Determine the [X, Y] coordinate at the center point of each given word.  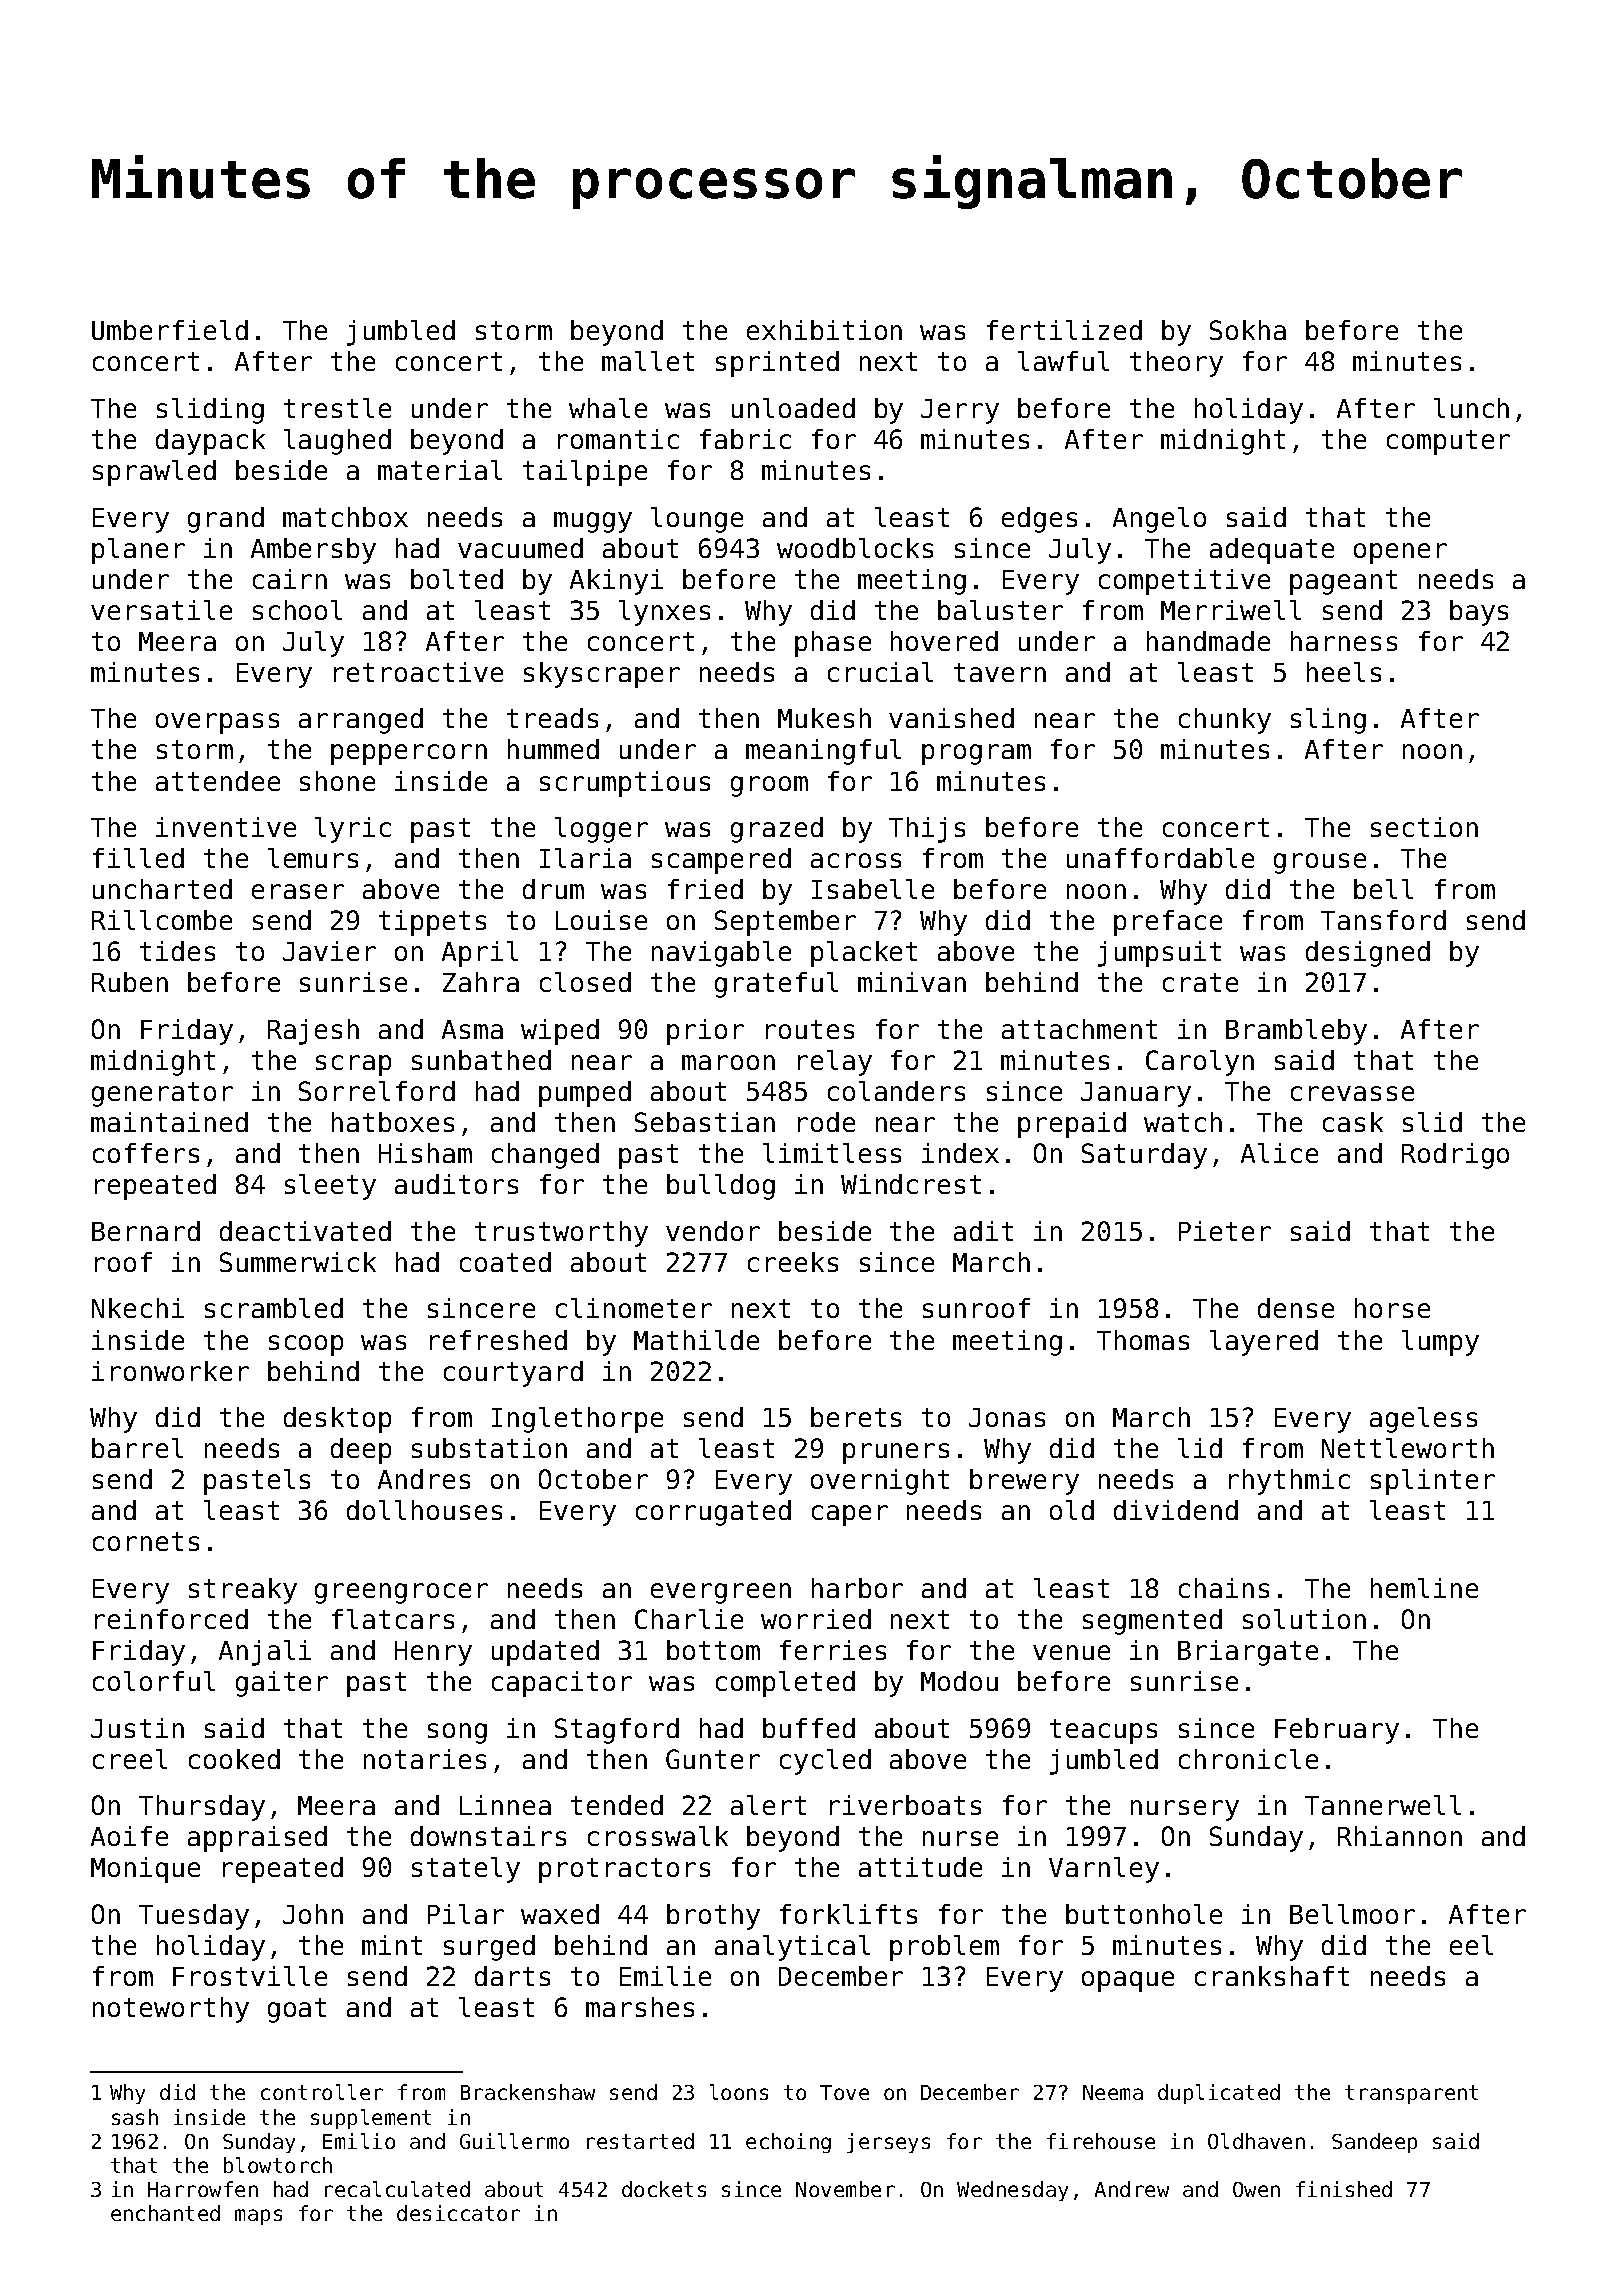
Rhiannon [1400, 1836]
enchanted [165, 2213]
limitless [832, 1153]
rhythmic [1289, 1482]
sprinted [777, 364]
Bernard [146, 1231]
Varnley [1104, 1870]
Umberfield [170, 330]
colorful [154, 1681]
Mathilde [696, 1340]
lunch [1471, 408]
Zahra [481, 982]
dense [1296, 1308]
